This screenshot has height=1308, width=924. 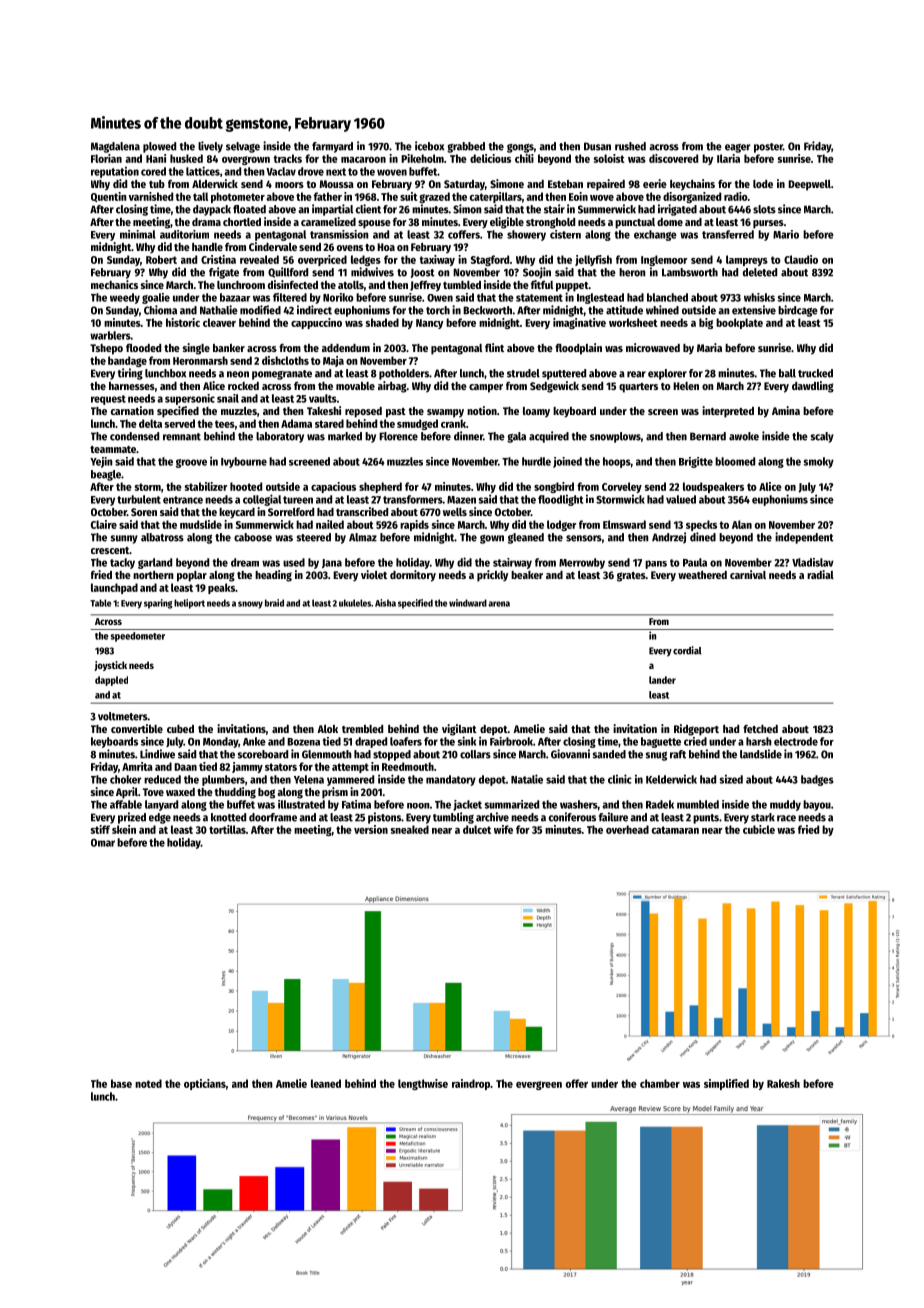 I want to click on simplified, so click(x=726, y=1084).
